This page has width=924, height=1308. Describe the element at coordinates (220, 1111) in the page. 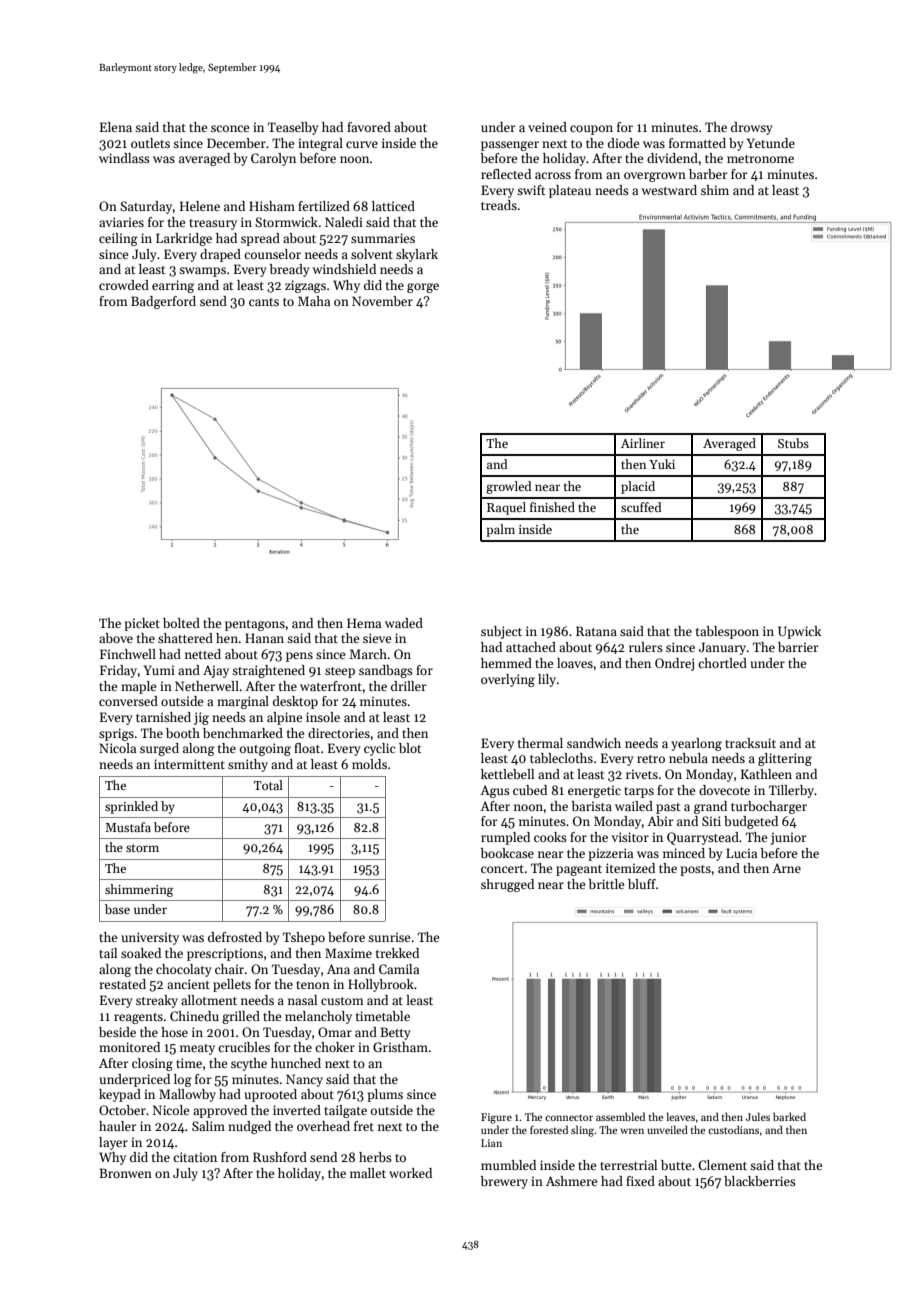

I see `approved` at that location.
